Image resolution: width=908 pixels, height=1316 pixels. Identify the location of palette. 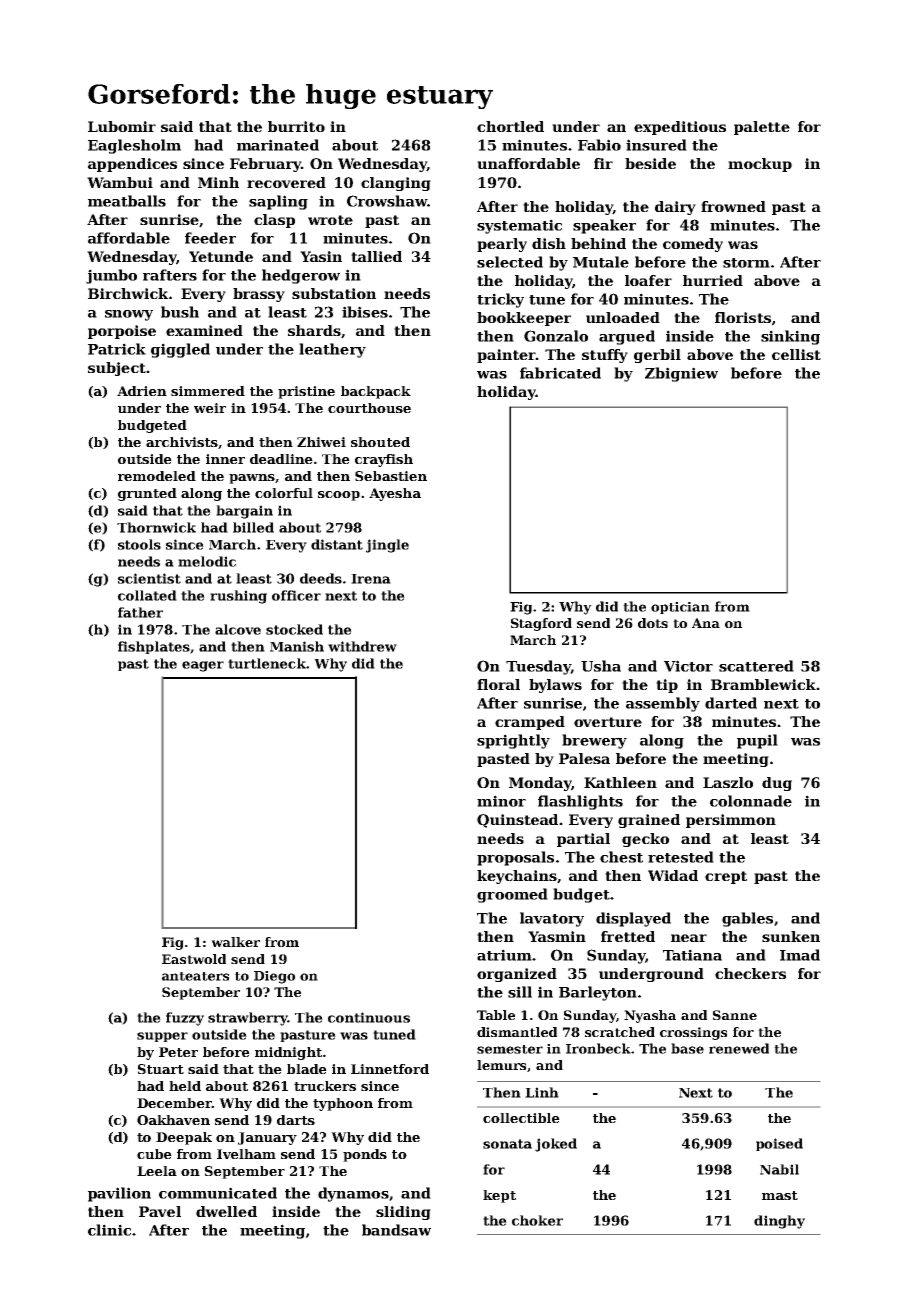
(762, 128).
